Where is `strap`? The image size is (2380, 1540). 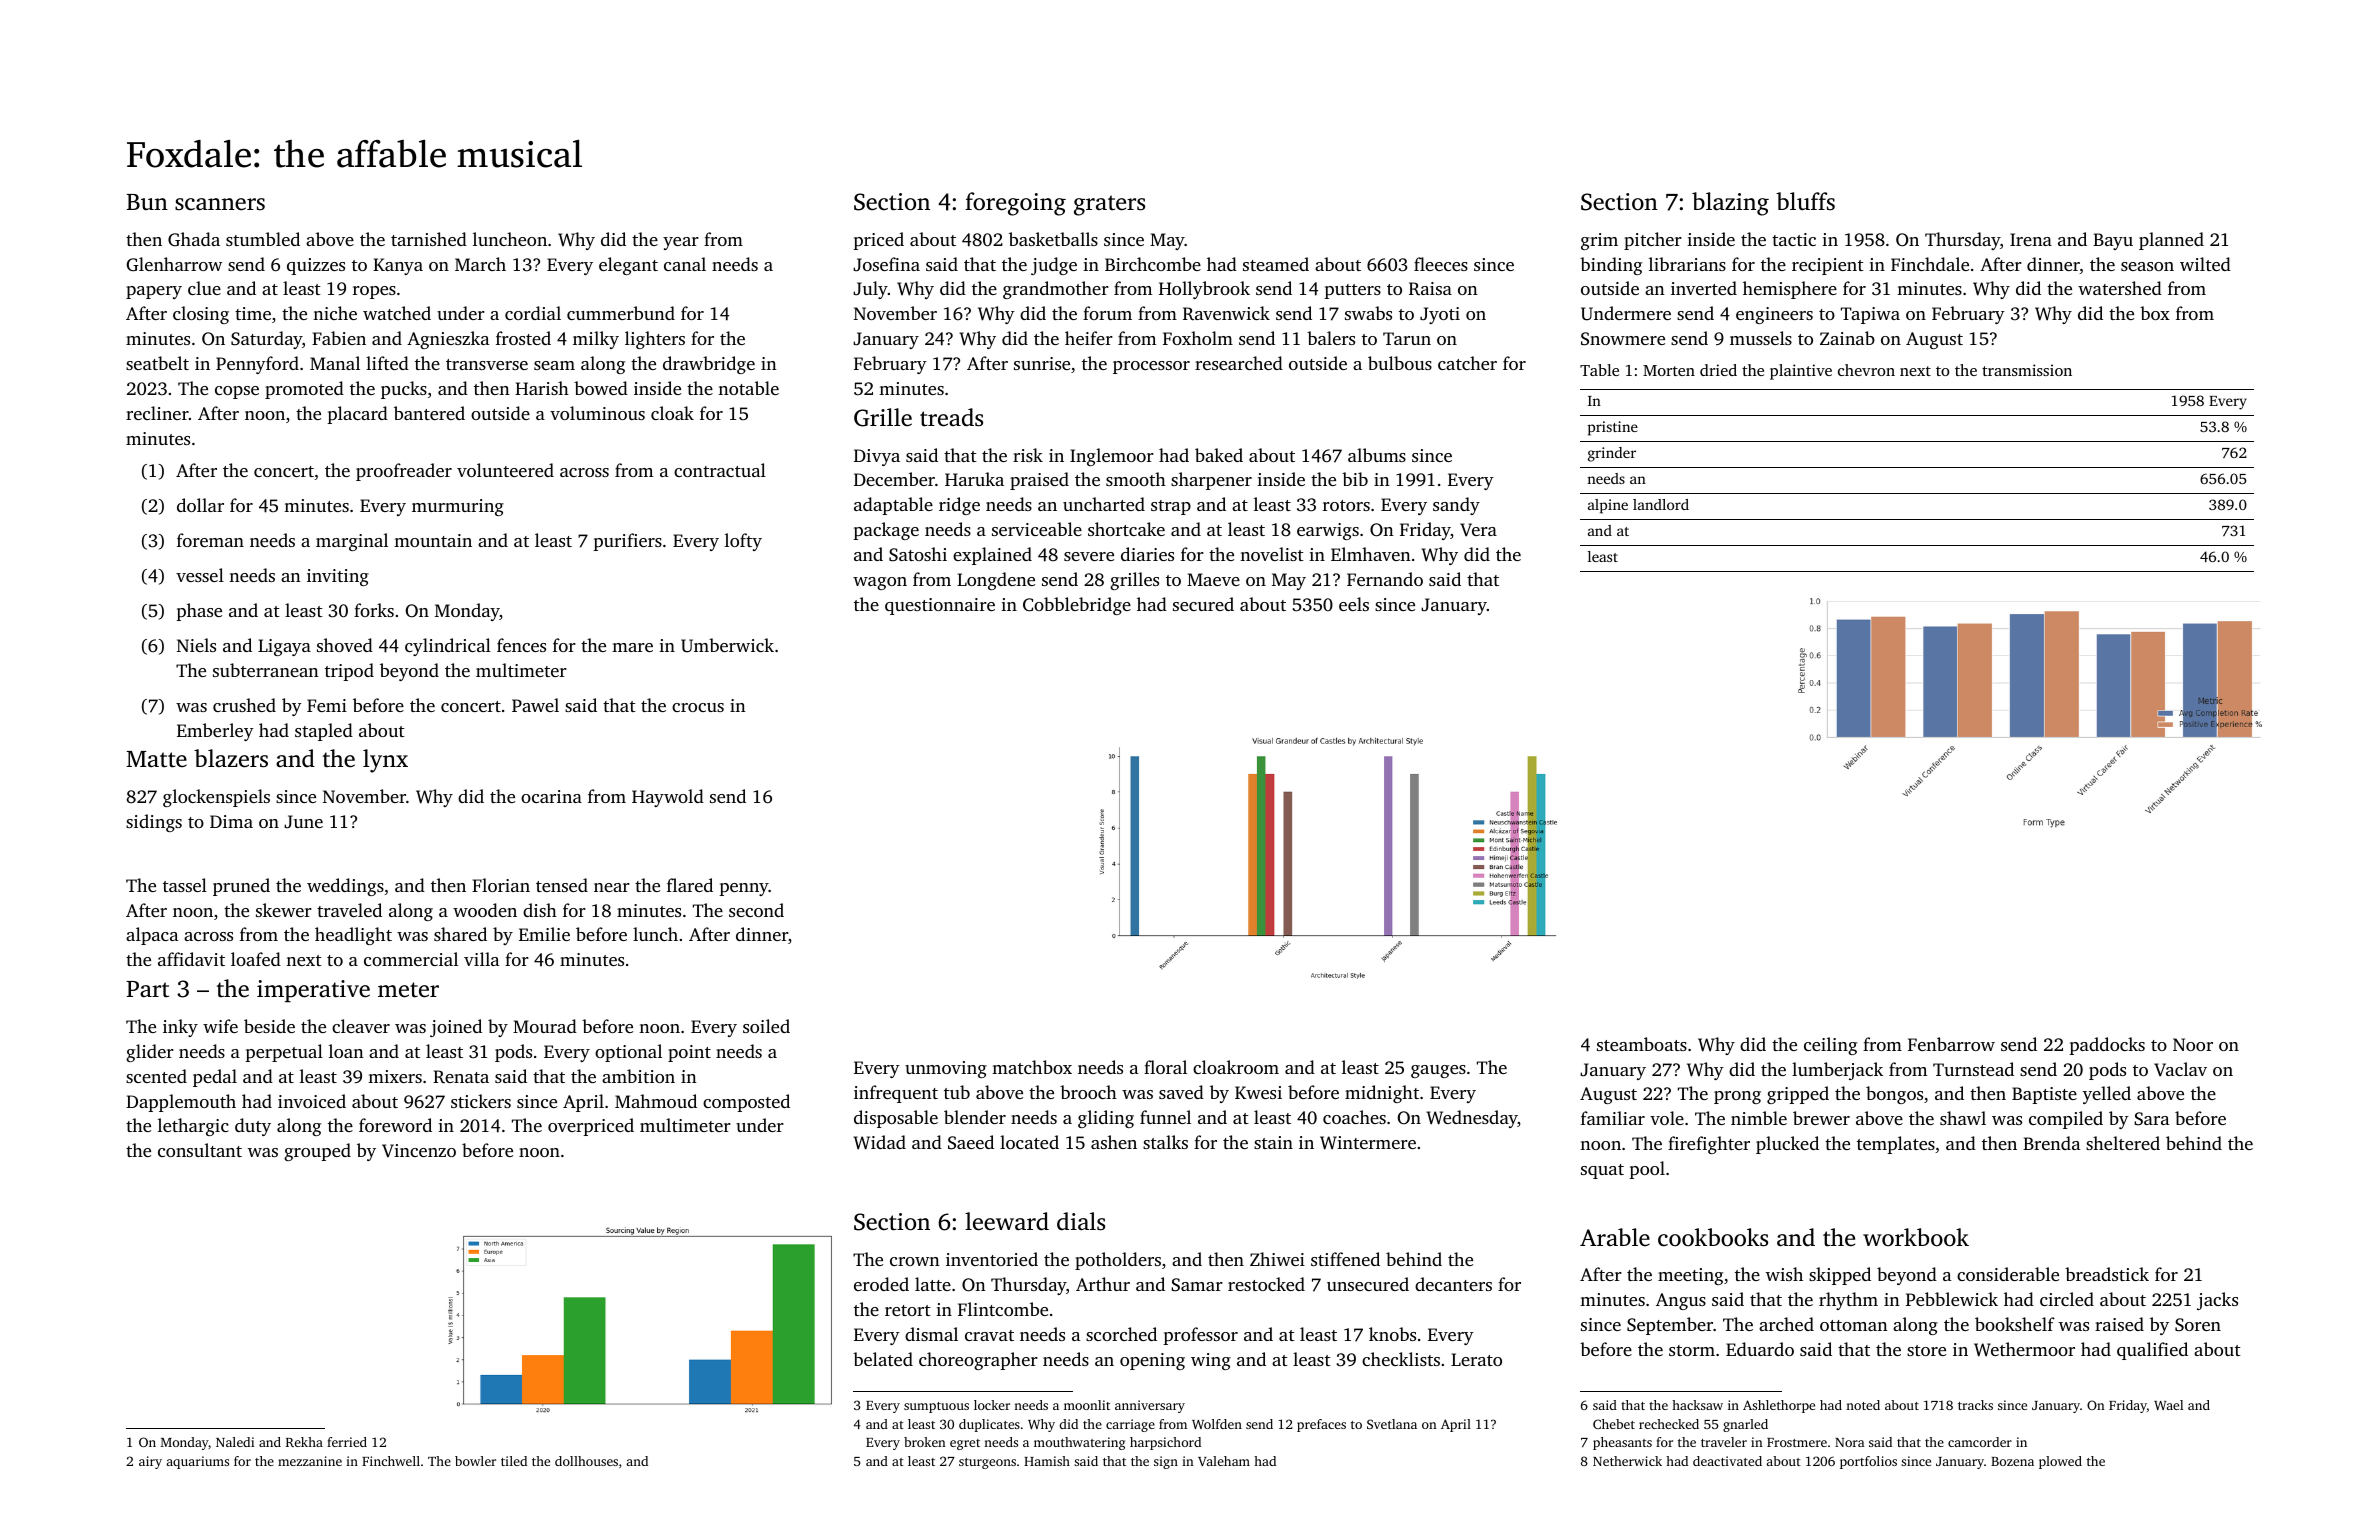 strap is located at coordinates (1171, 507).
